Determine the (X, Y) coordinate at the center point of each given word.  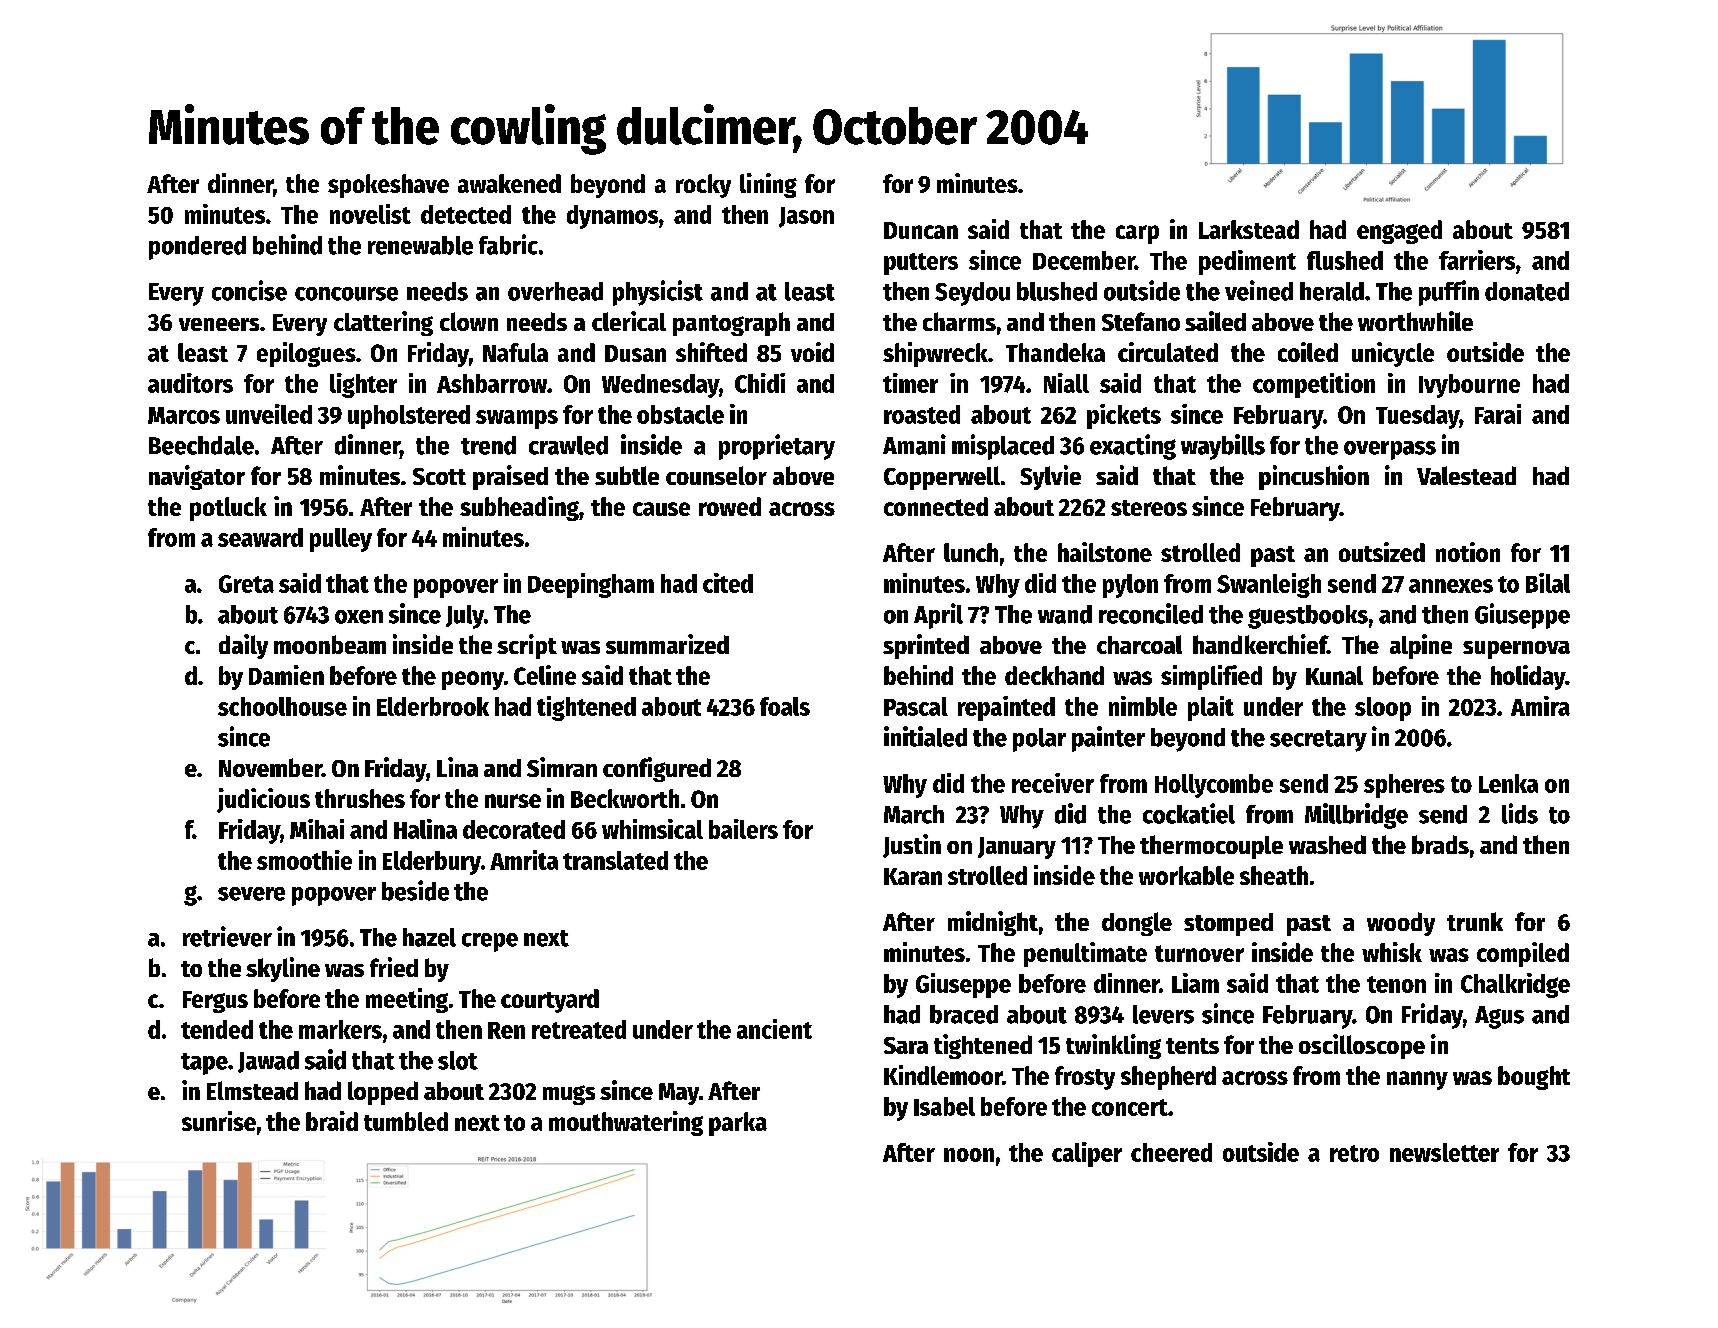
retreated (579, 1029)
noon (969, 1155)
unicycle (1393, 354)
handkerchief (1260, 644)
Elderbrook (433, 706)
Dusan (635, 353)
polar (1039, 740)
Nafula (515, 352)
